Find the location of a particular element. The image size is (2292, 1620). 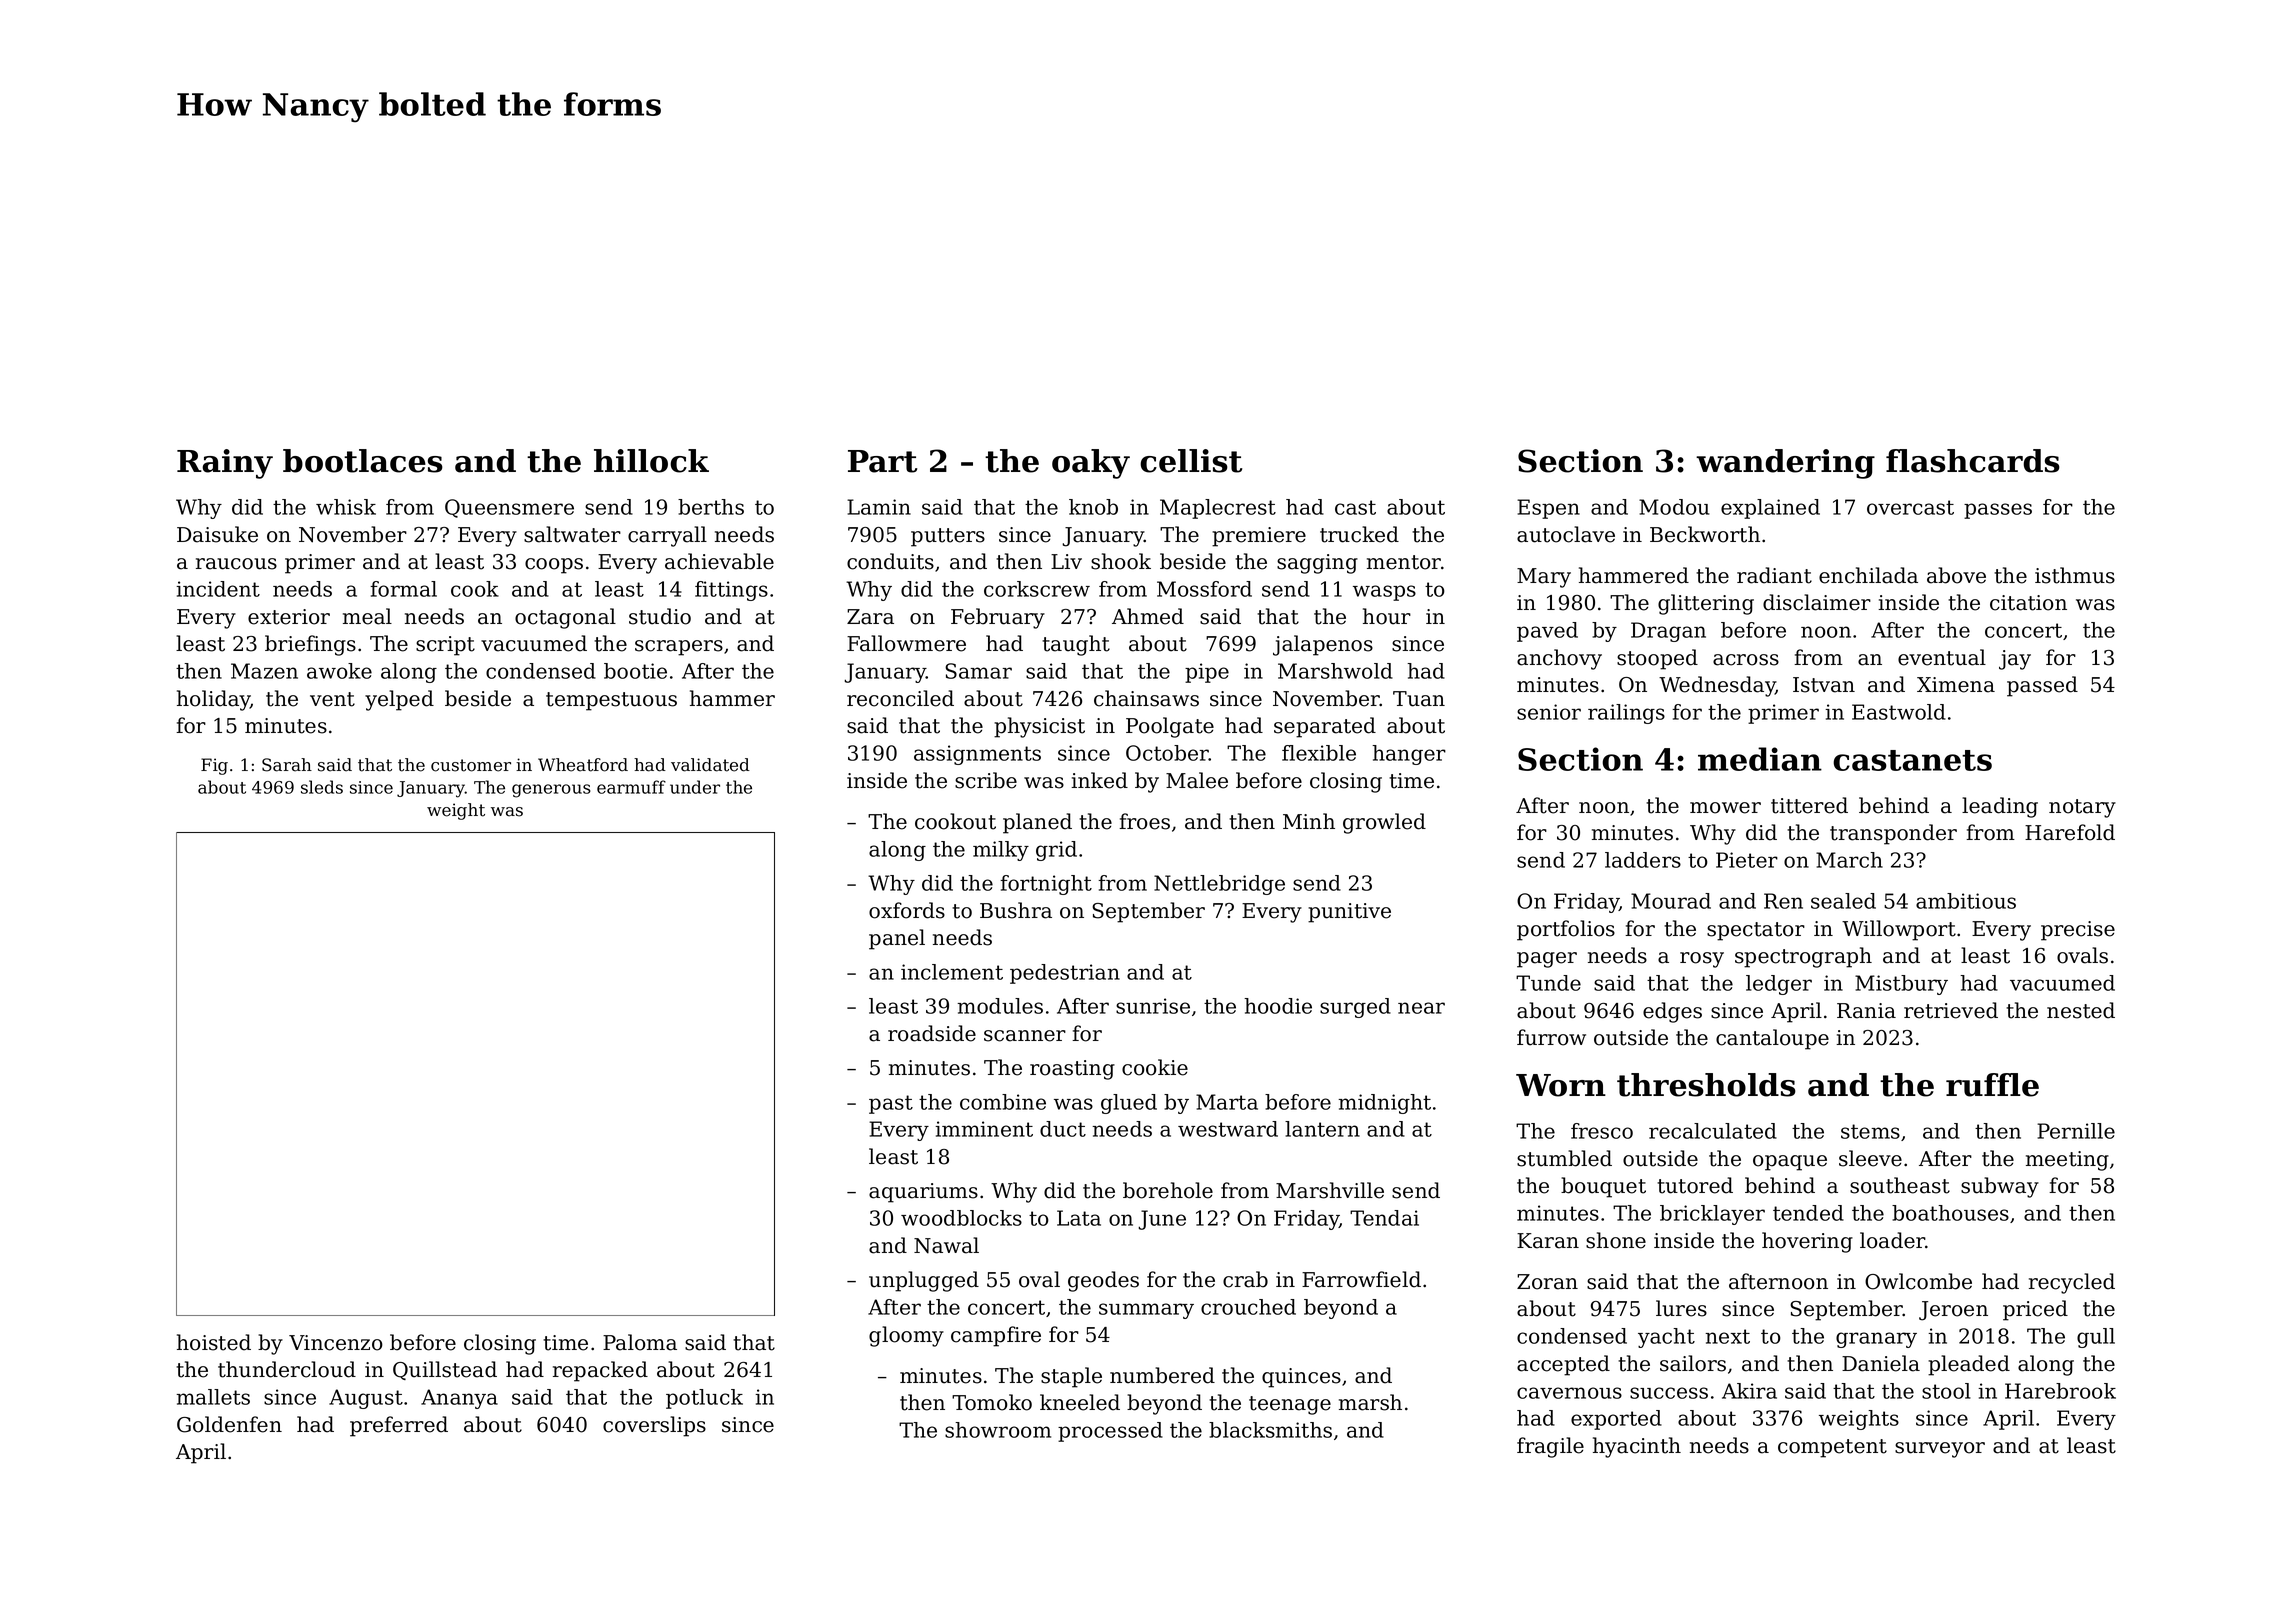

physicist is located at coordinates (1039, 727).
